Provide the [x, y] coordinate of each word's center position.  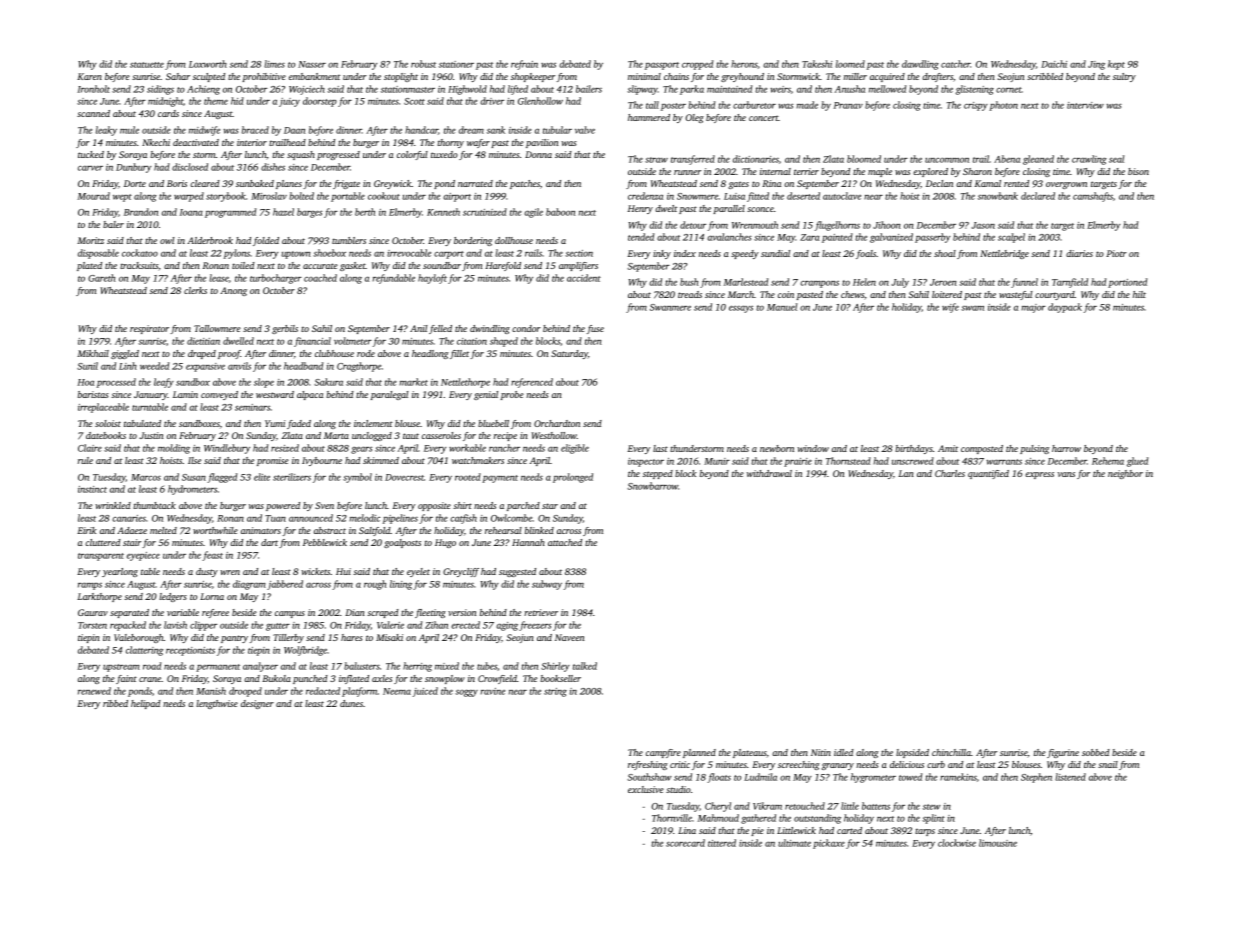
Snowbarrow [652, 486]
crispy [976, 106]
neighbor [1125, 474]
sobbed [1096, 752]
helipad [146, 704]
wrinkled [113, 505]
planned [699, 753]
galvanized [891, 238]
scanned [93, 113]
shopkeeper [533, 77]
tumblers [349, 240]
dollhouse [514, 240]
